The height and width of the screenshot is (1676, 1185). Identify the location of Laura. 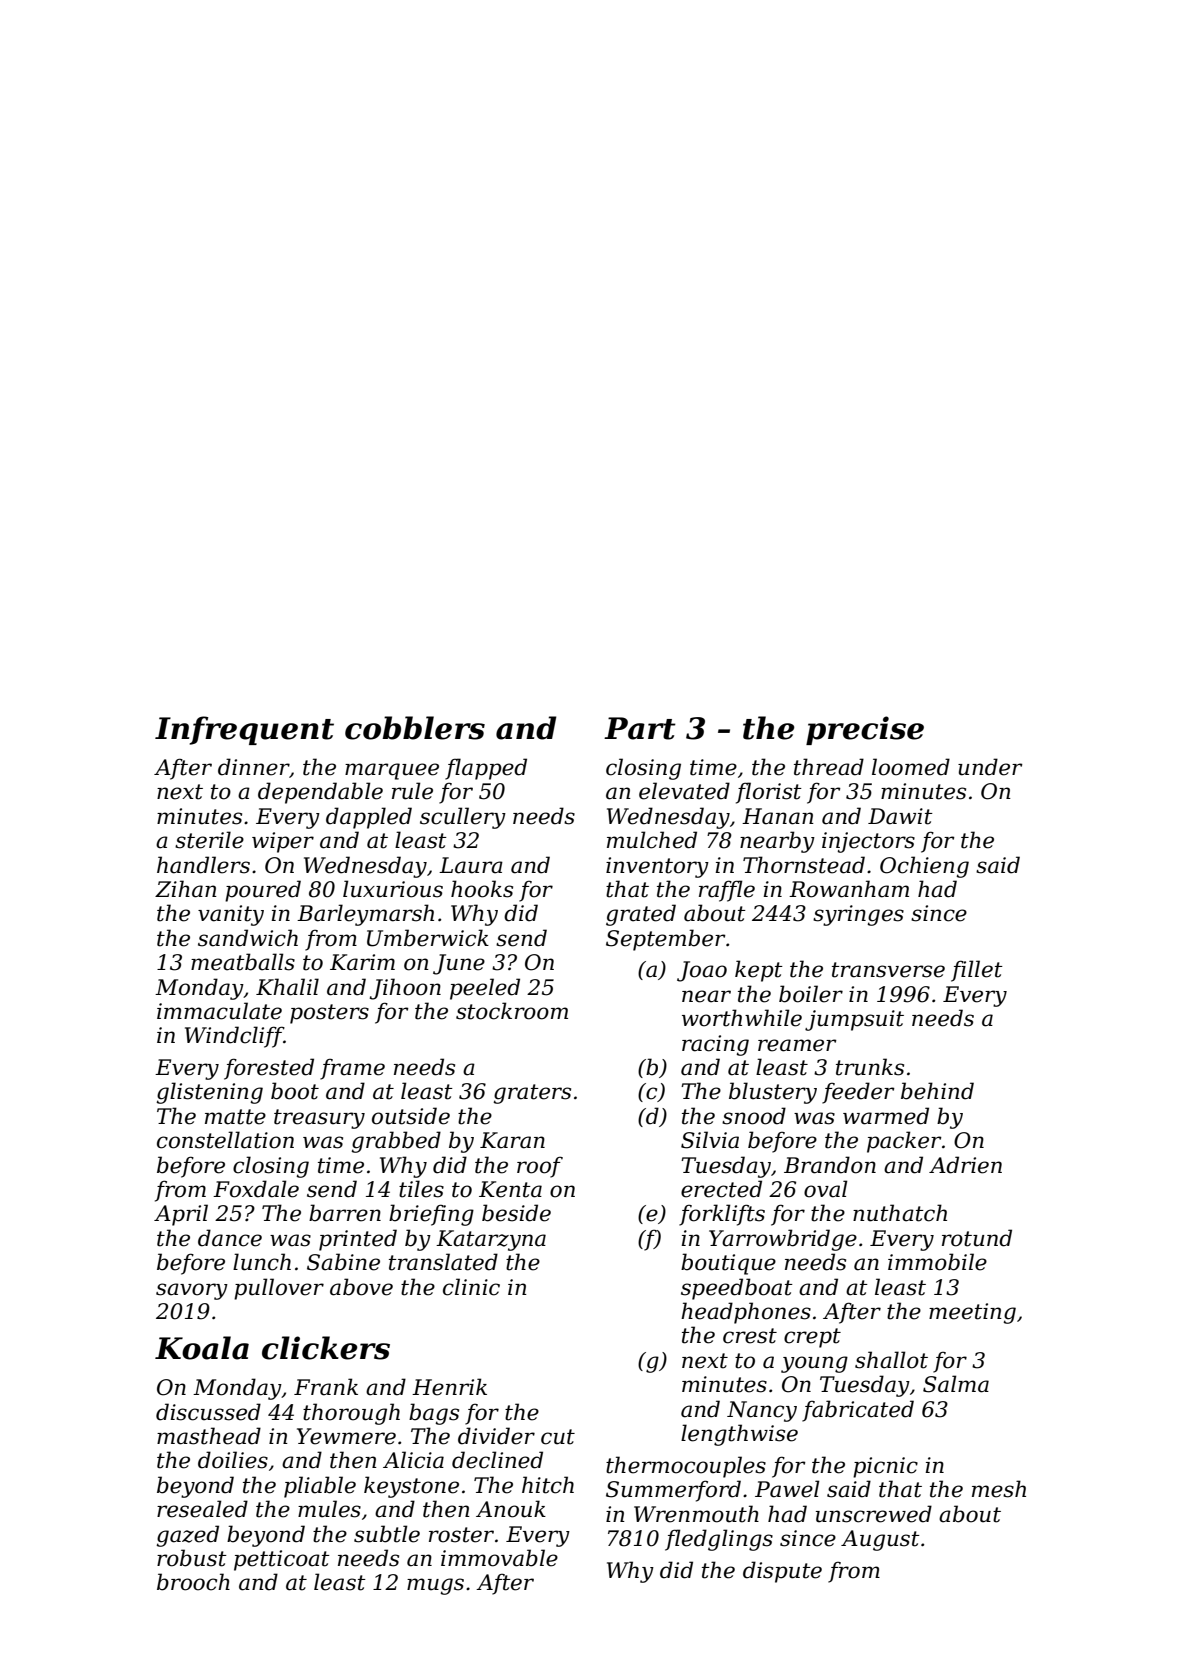
(471, 865).
